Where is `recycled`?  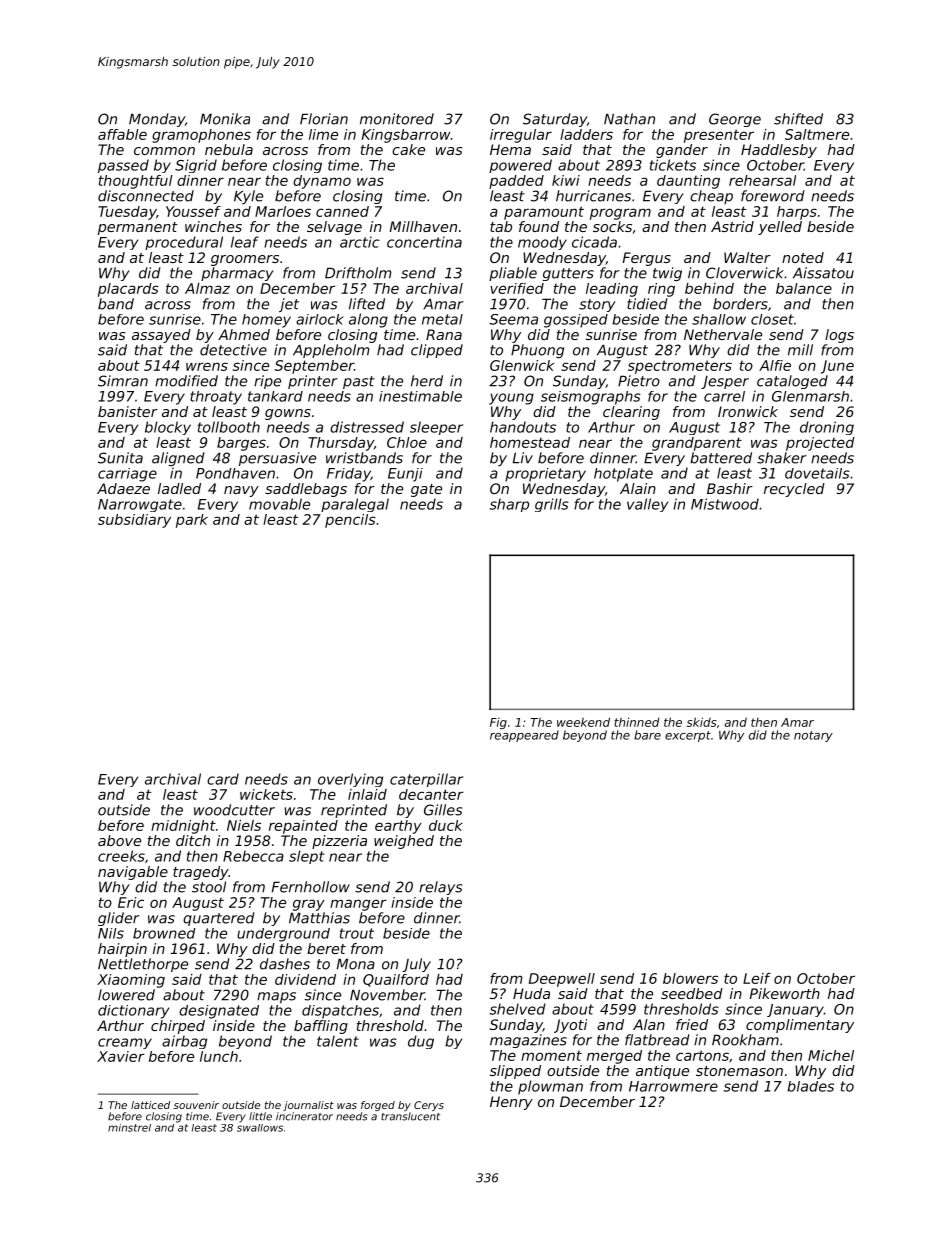
recycled is located at coordinates (794, 490).
